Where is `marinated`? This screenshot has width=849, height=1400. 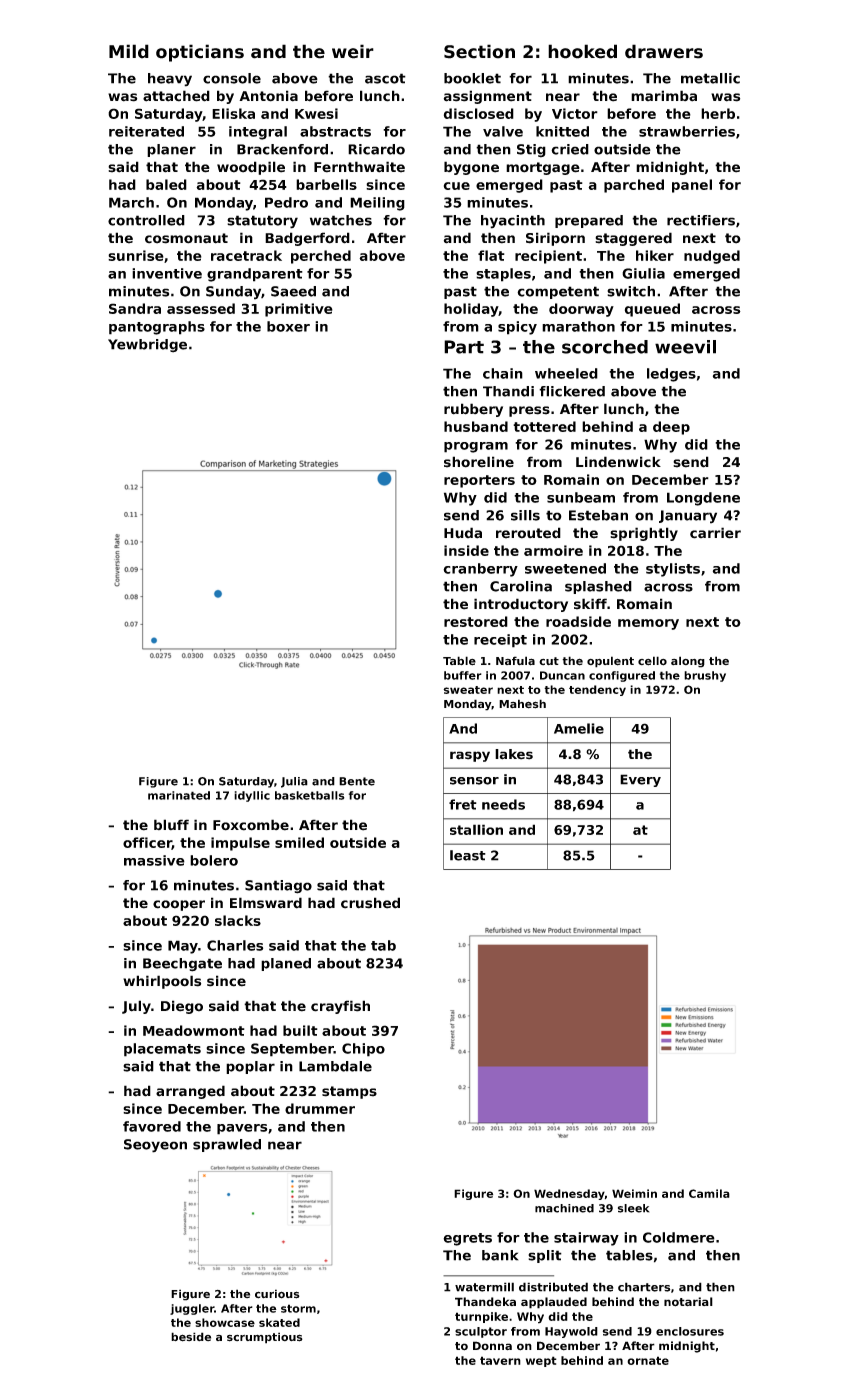 marinated is located at coordinates (179, 795).
